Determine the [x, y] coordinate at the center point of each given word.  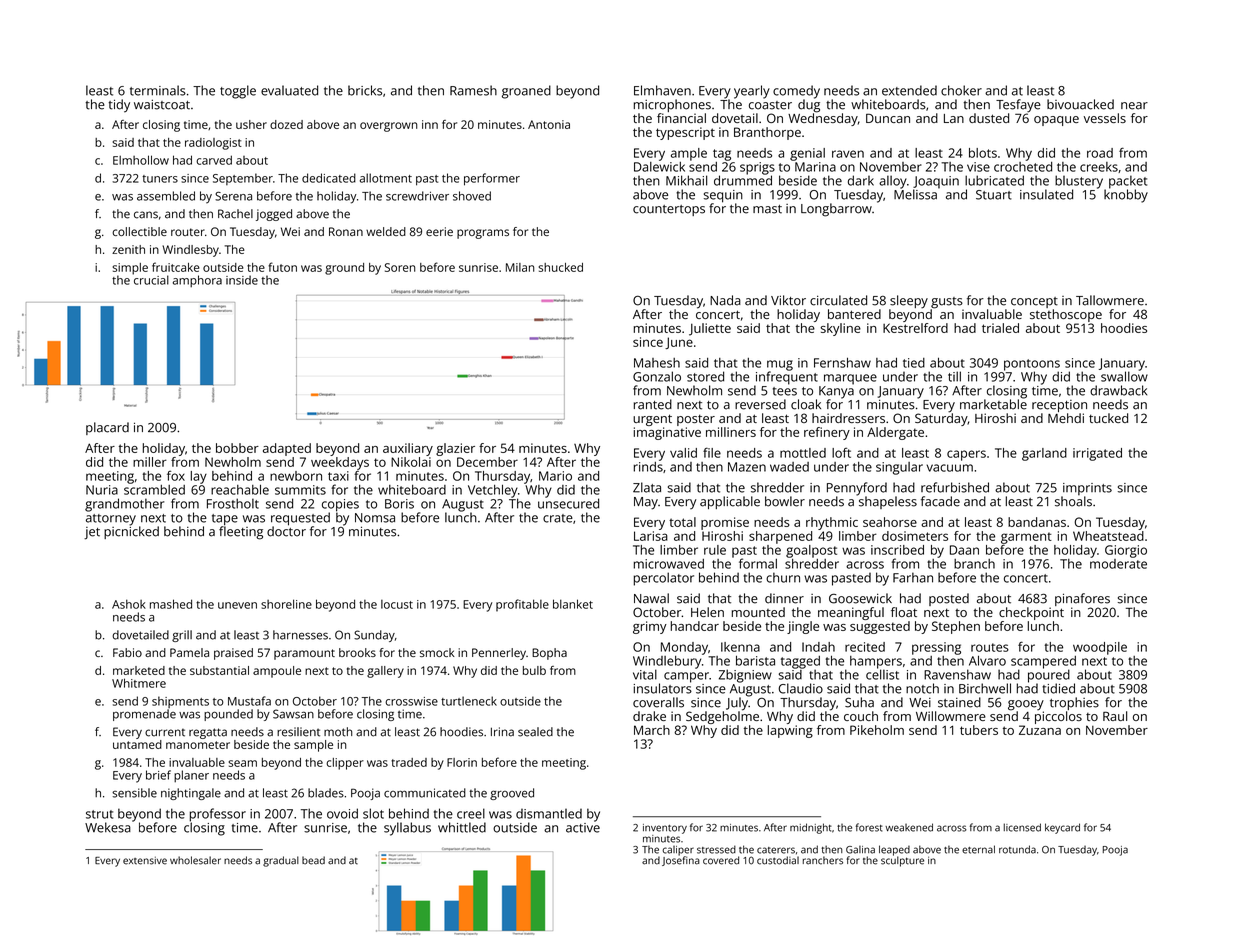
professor [218, 815]
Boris [399, 504]
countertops [669, 210]
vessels [1105, 118]
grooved [512, 794]
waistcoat [162, 104]
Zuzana [1040, 730]
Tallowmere [1110, 300]
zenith [128, 249]
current [165, 733]
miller [150, 462]
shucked [561, 267]
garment [1026, 538]
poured [1049, 676]
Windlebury [667, 662]
